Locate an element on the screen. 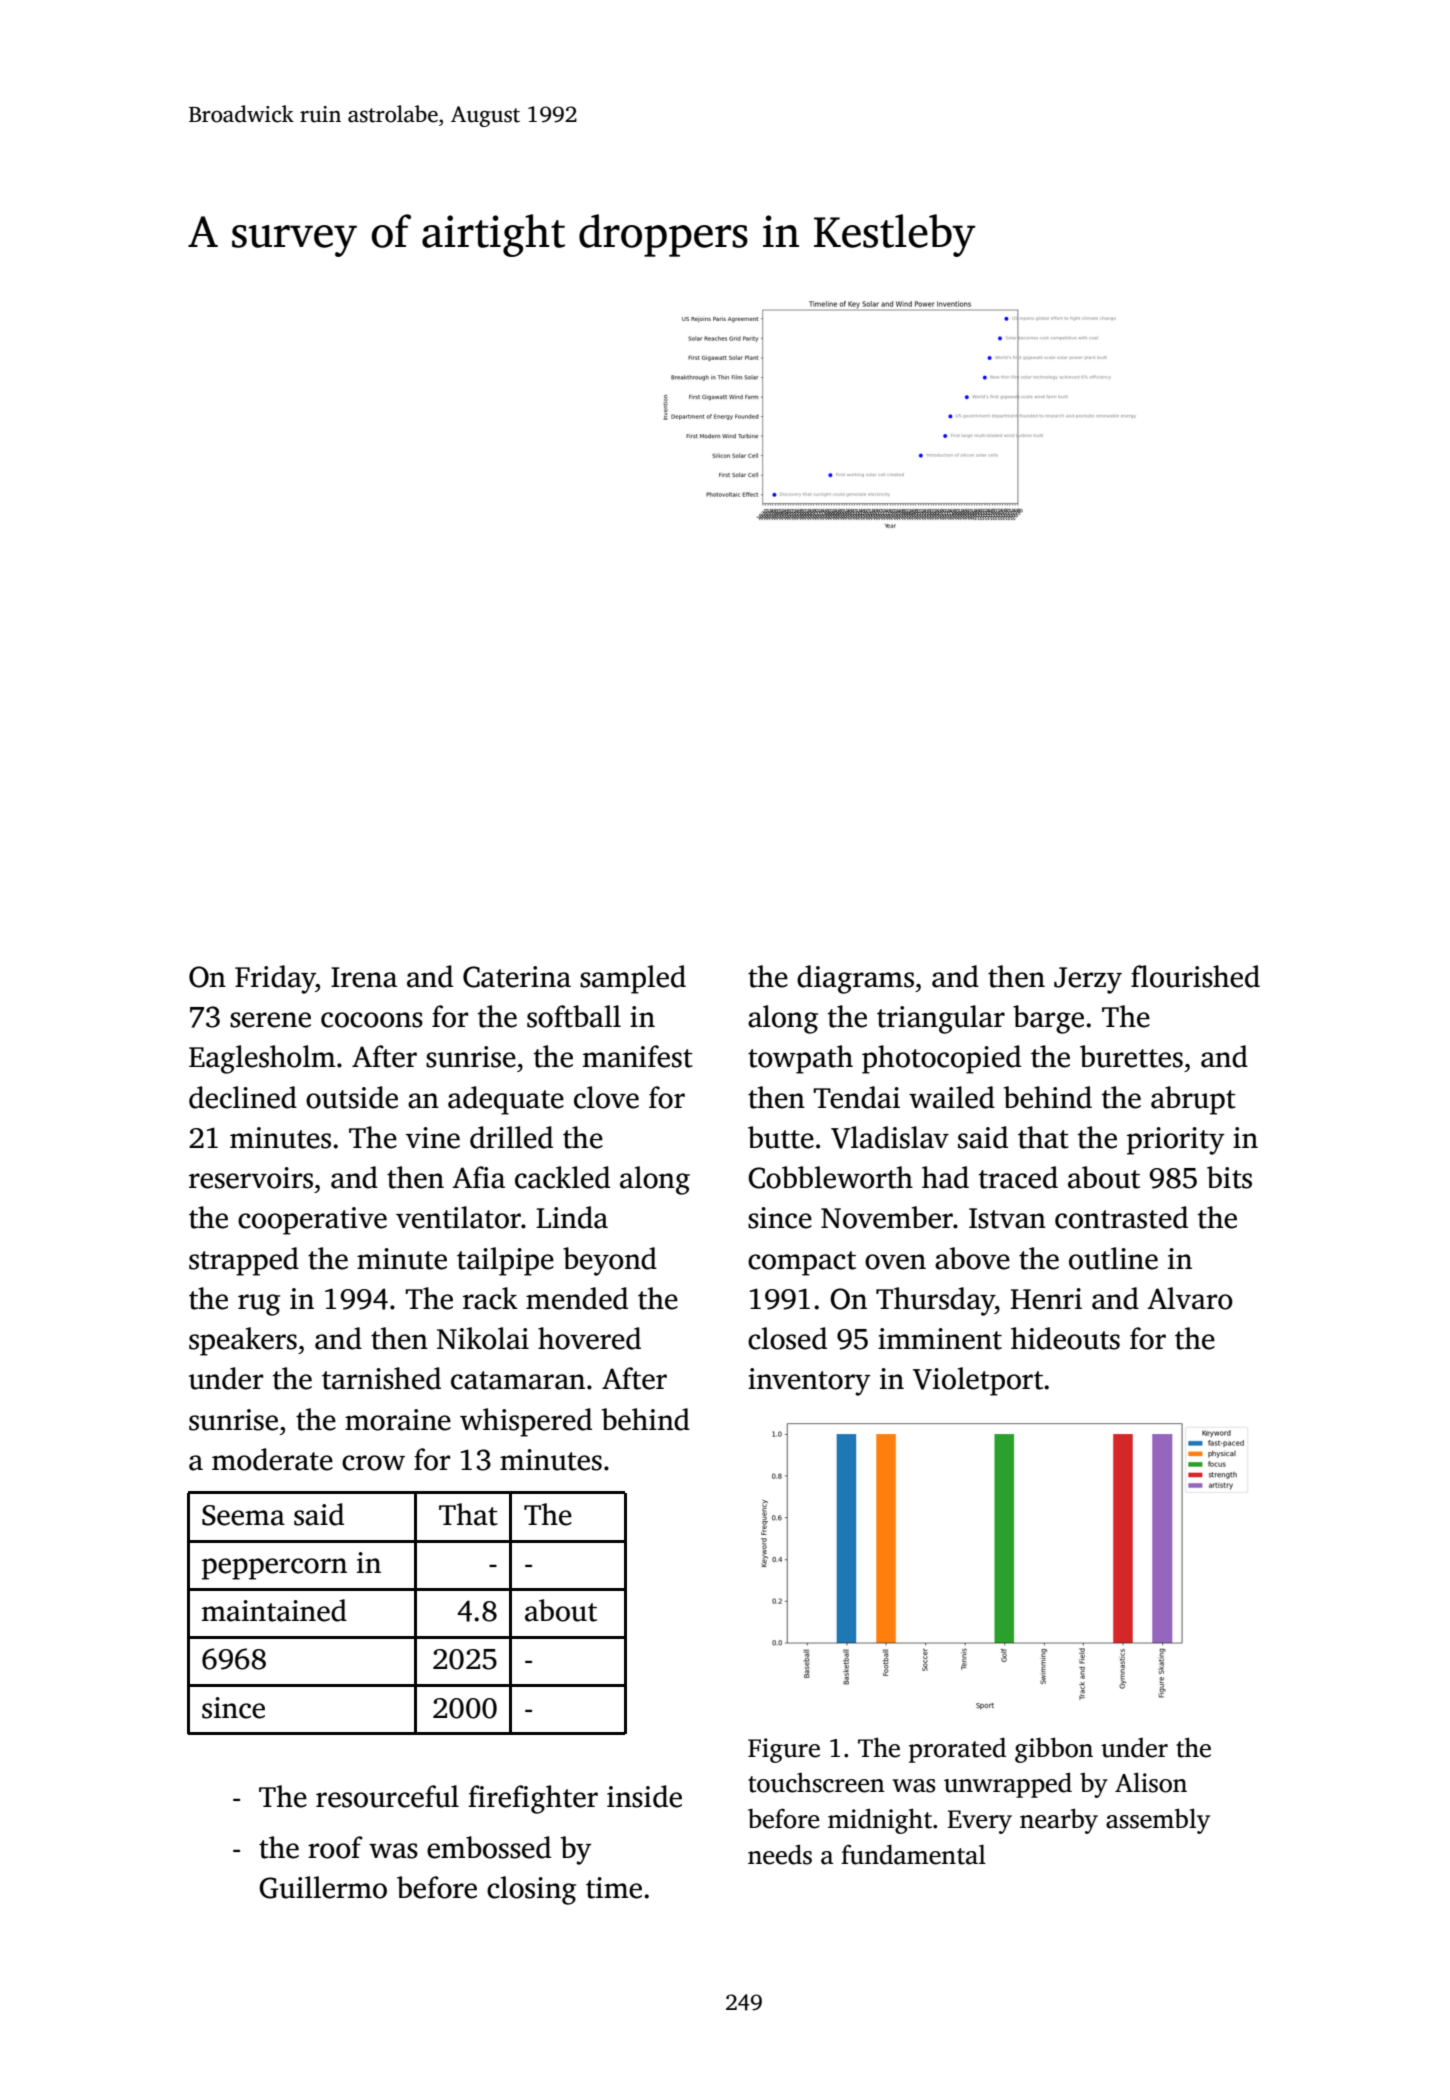 This screenshot has width=1450, height=2100. Afia is located at coordinates (478, 1177).
